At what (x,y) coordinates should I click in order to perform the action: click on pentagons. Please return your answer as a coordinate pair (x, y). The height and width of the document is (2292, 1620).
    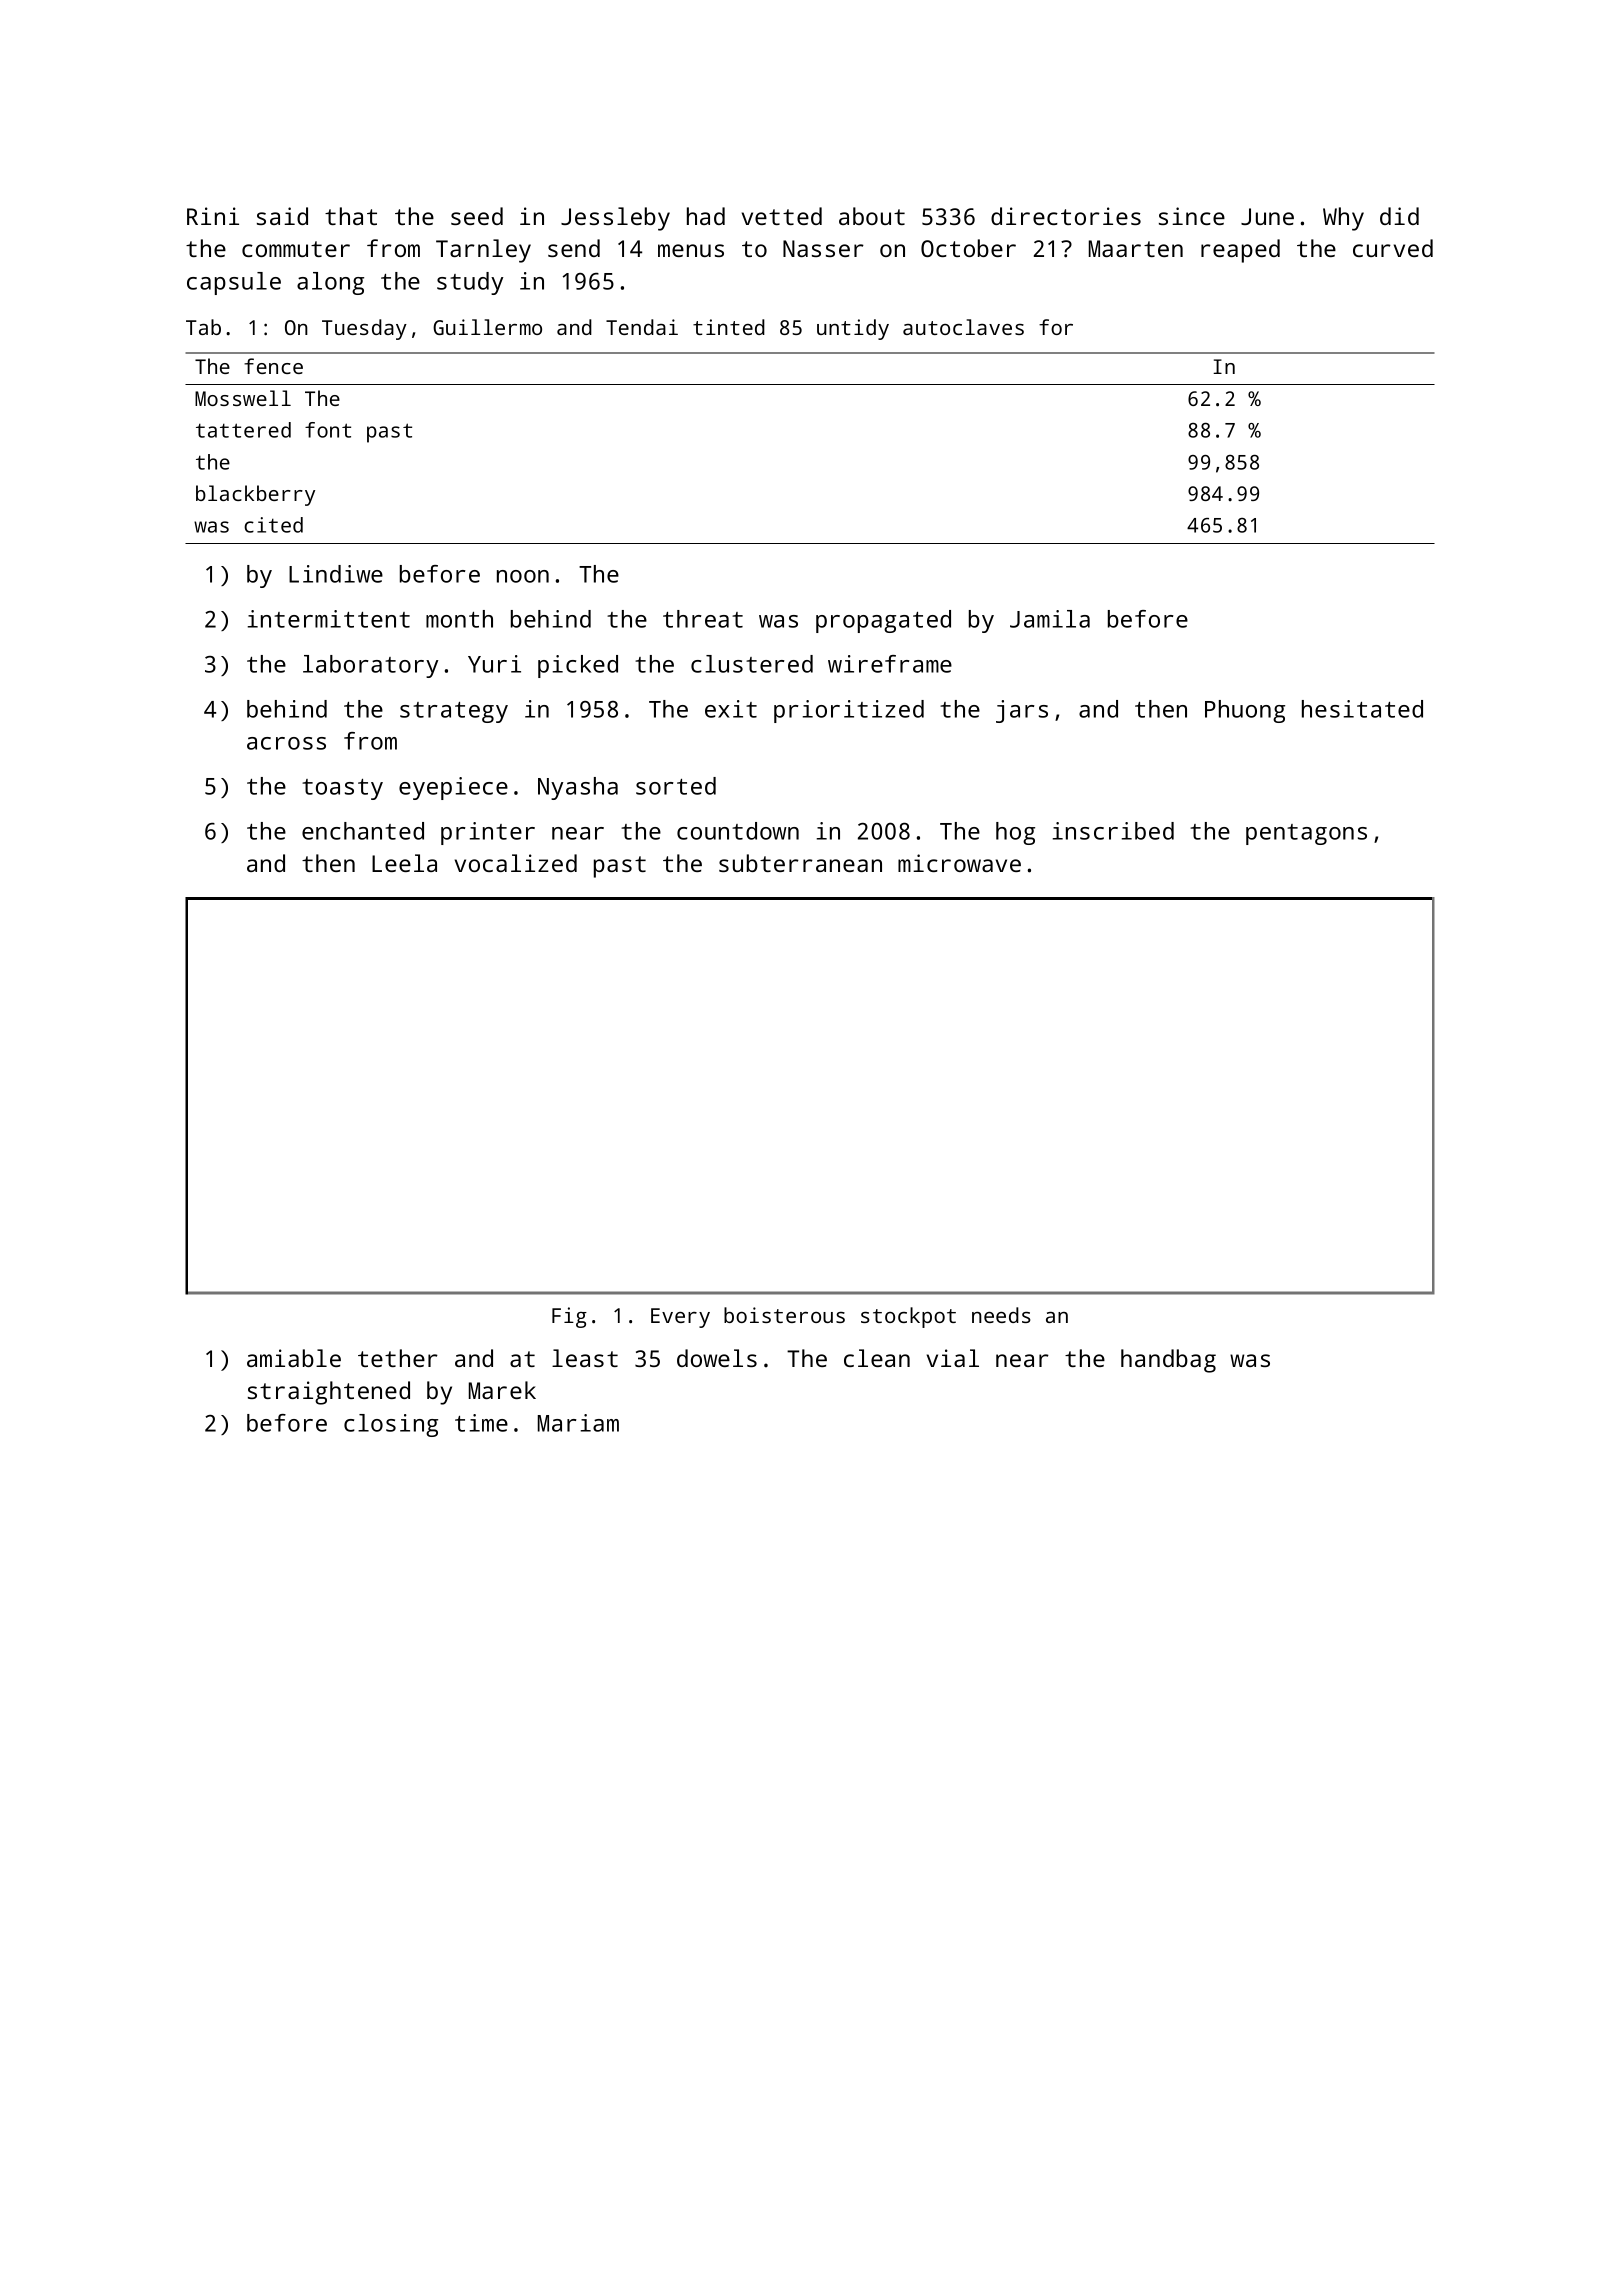
    Looking at the image, I should click on (1306, 834).
